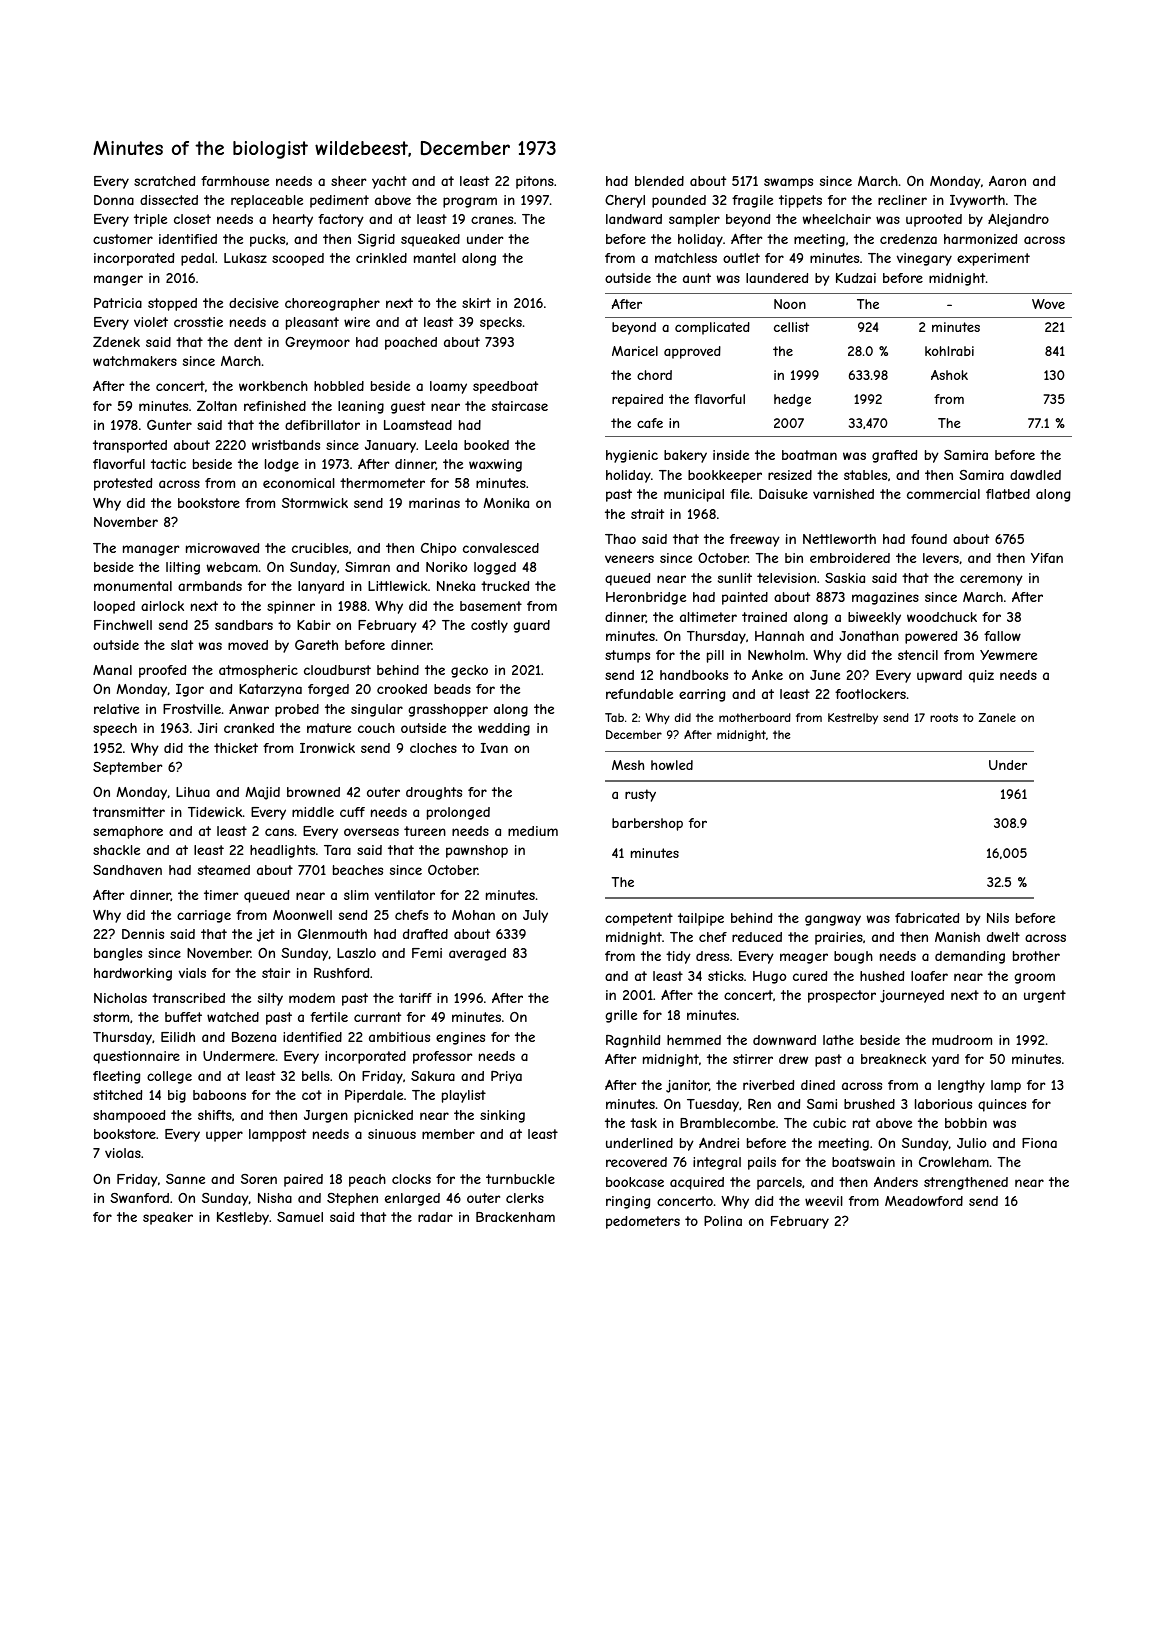 Image resolution: width=1165 pixels, height=1648 pixels. What do you see at coordinates (966, 1123) in the screenshot?
I see `bobbin` at bounding box center [966, 1123].
